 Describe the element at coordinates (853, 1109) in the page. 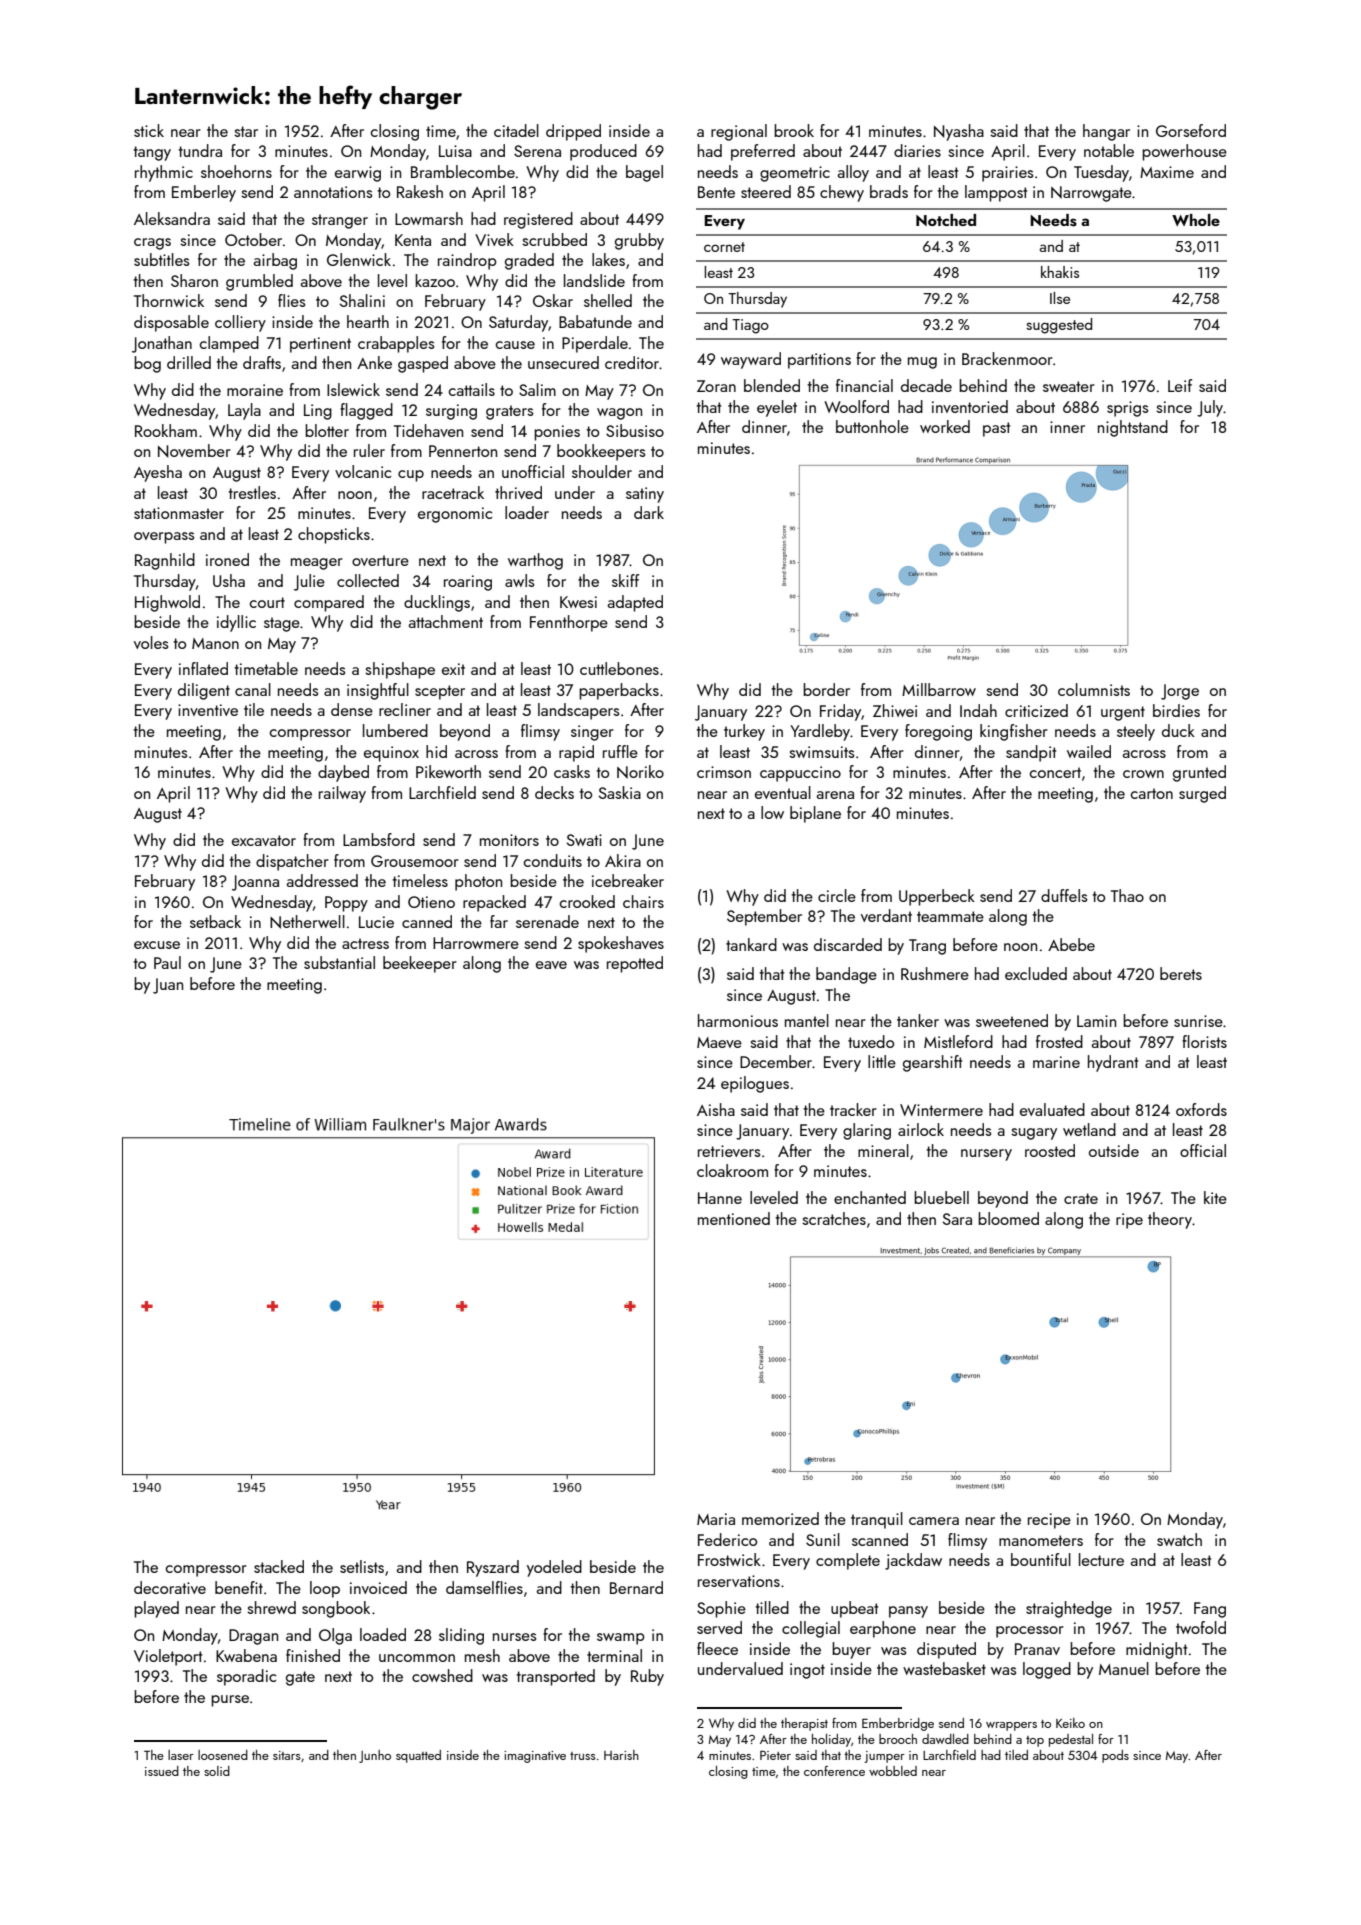

I see `tracker` at that location.
